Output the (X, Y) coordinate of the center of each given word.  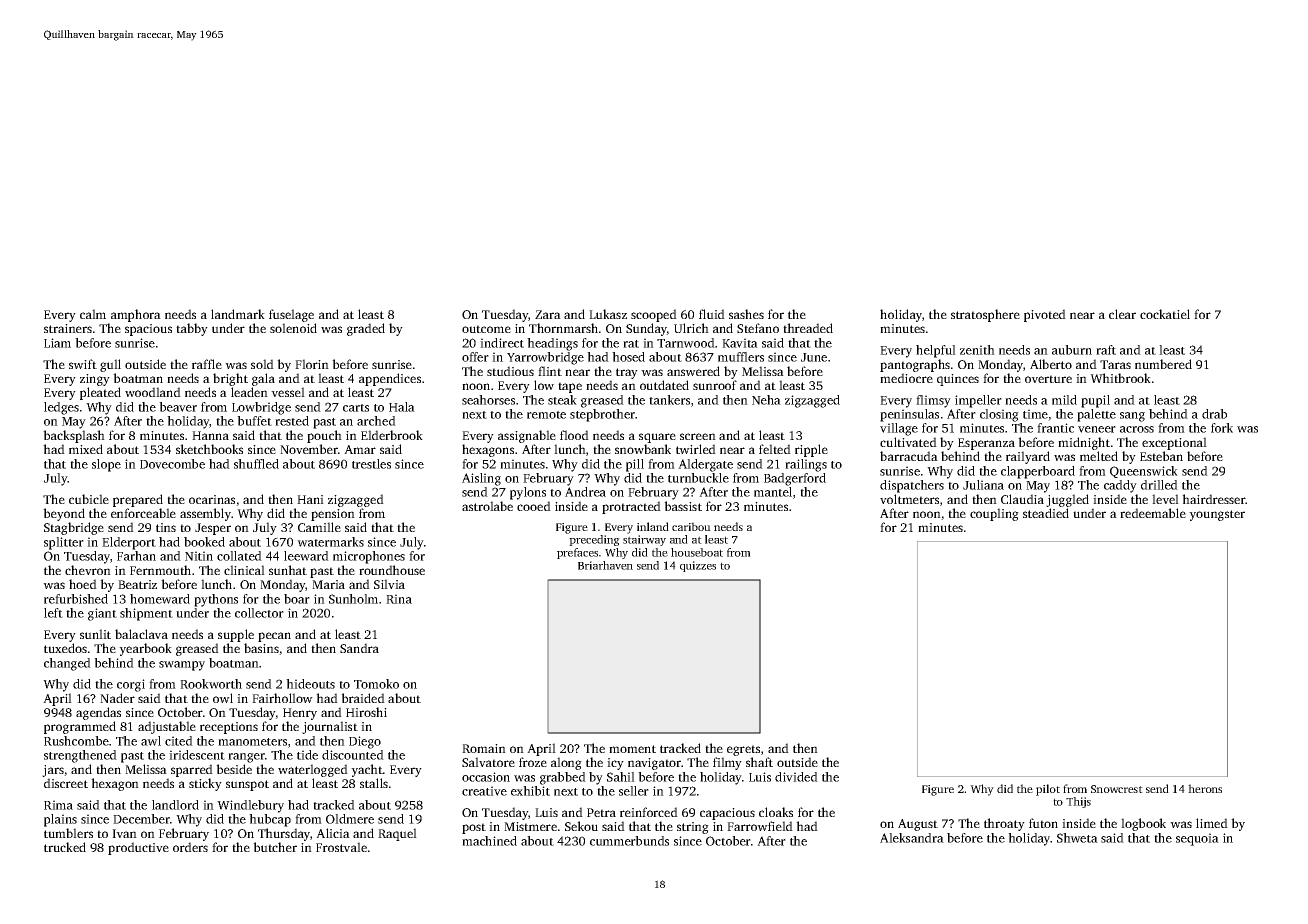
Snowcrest (1117, 789)
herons (1205, 788)
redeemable (1153, 513)
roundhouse (392, 570)
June (814, 357)
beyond (64, 514)
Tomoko (376, 684)
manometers (252, 742)
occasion (486, 777)
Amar (360, 449)
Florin (312, 364)
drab (1214, 414)
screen (698, 436)
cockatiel (1165, 314)
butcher (275, 847)
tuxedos (65, 648)
